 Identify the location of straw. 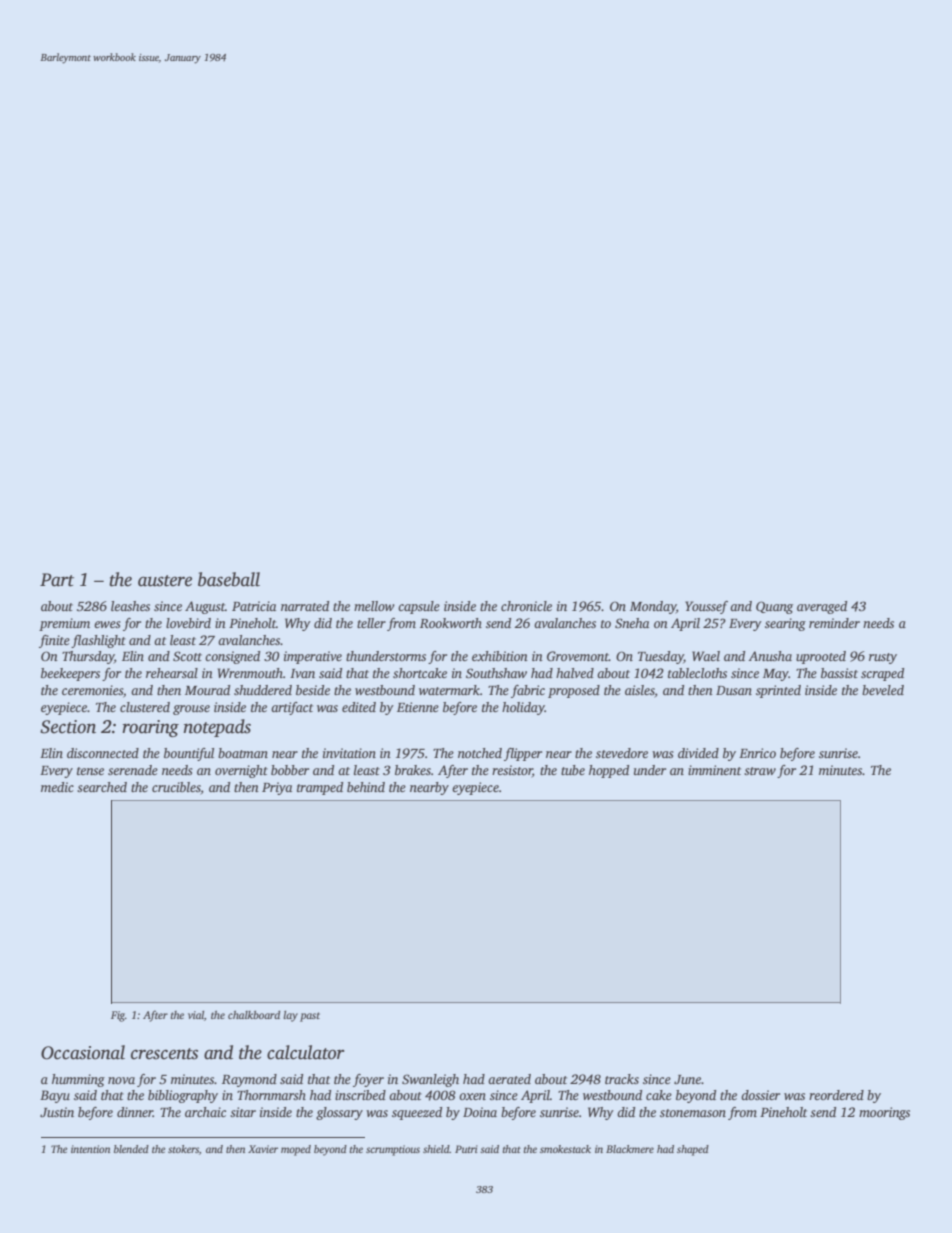
(760, 771).
